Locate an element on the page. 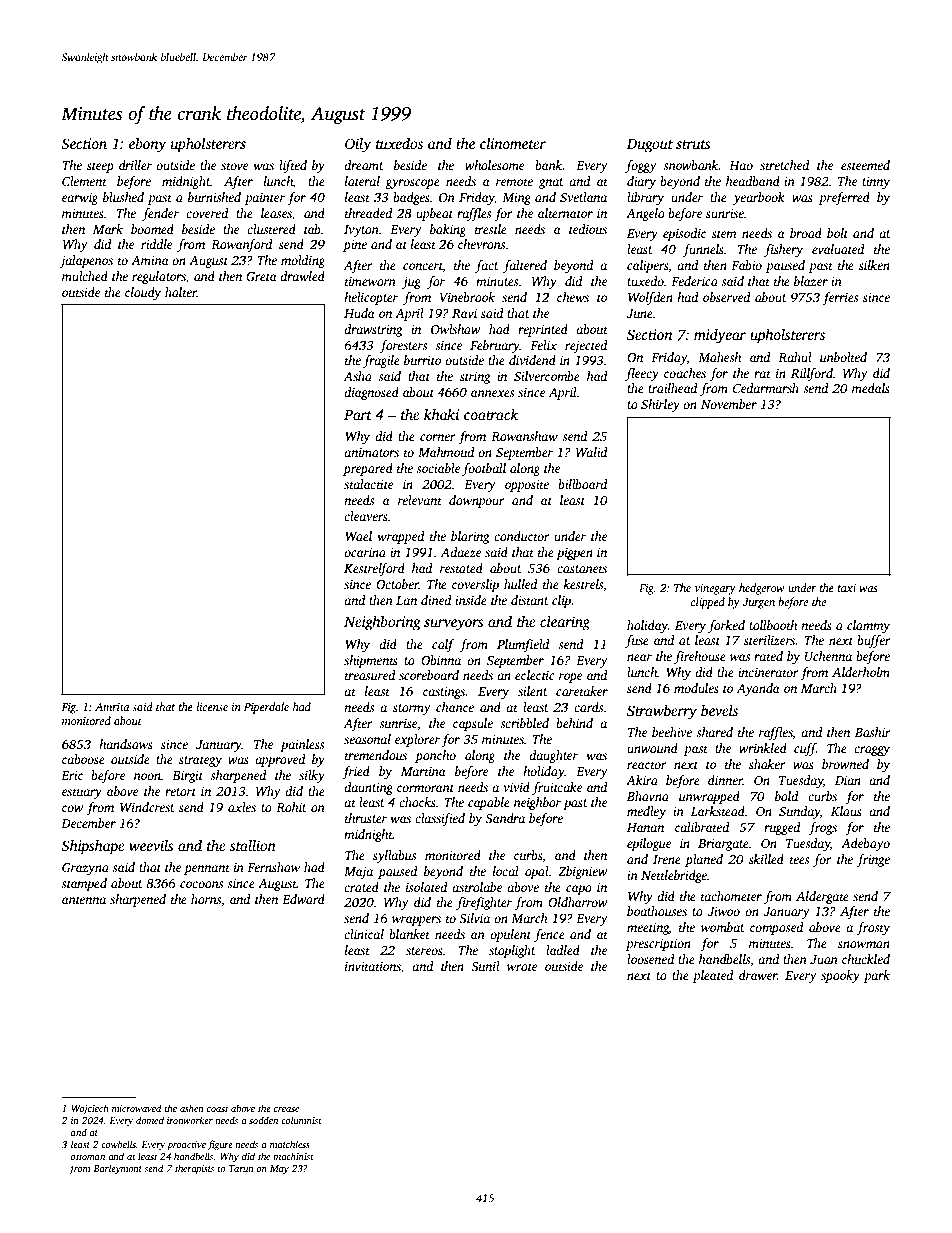 The height and width of the image is (1233, 952). opal is located at coordinates (537, 872).
